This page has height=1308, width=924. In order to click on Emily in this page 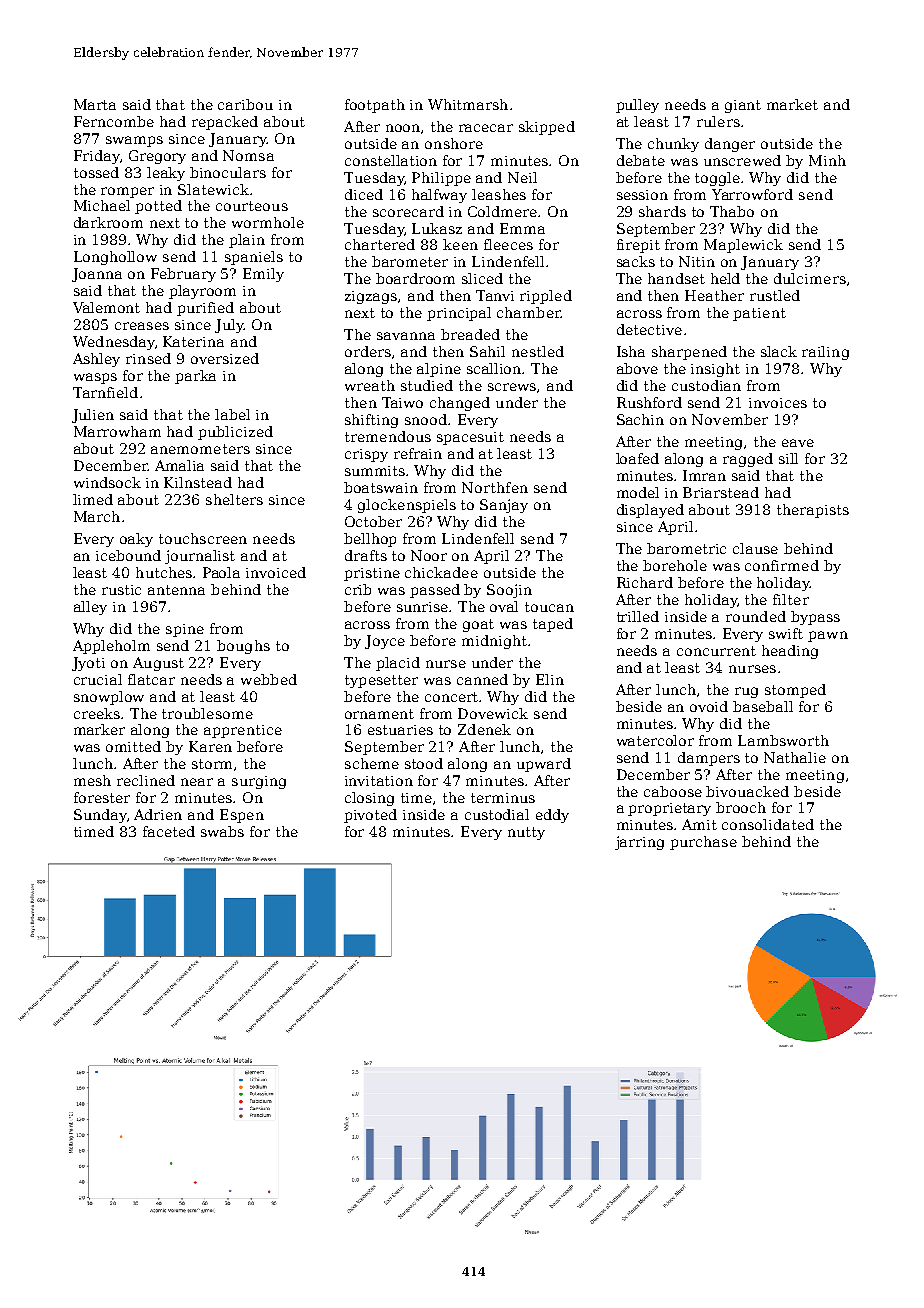, I will do `click(263, 275)`.
